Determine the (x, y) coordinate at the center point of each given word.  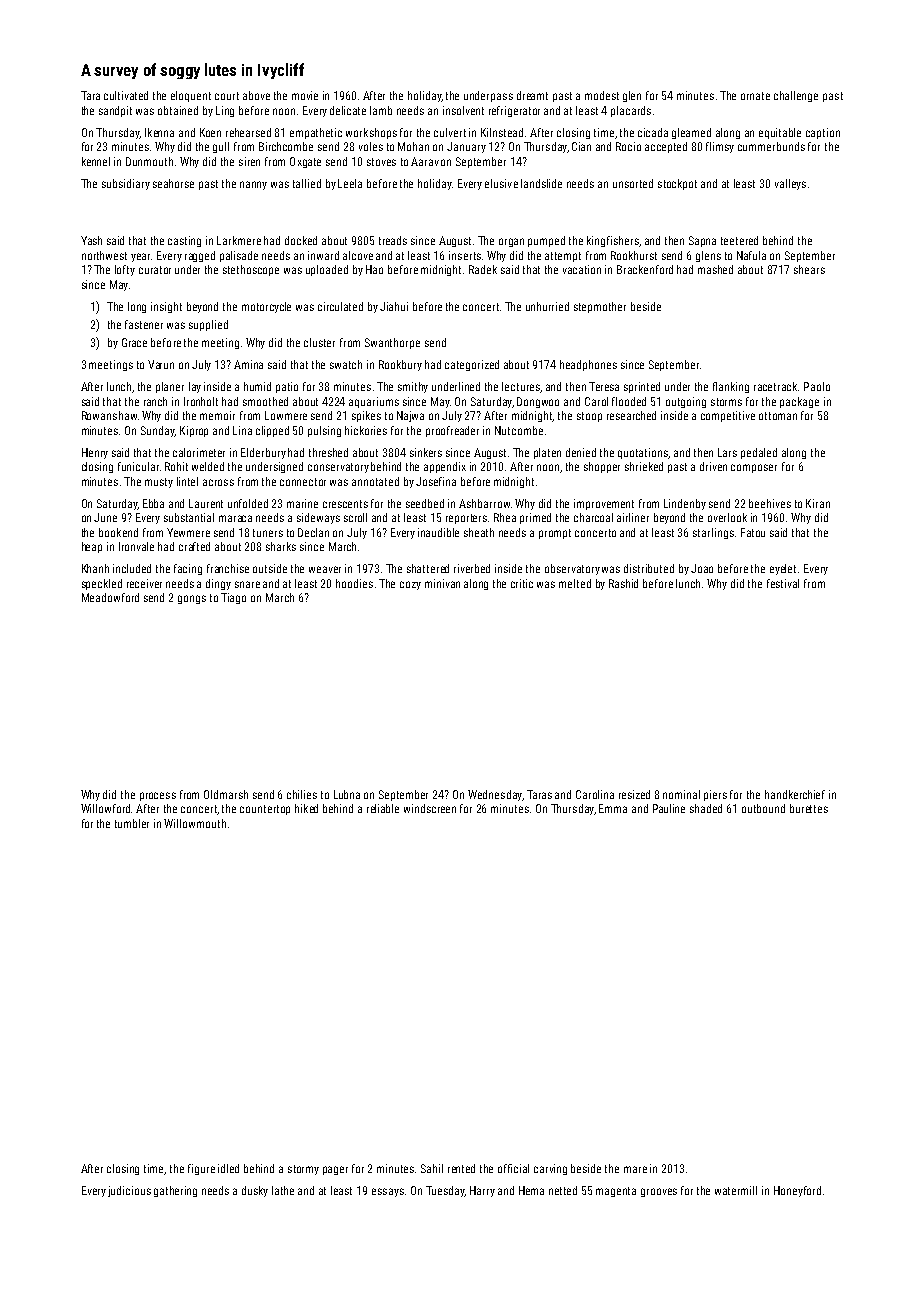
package (799, 402)
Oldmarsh (226, 794)
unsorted (633, 183)
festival (783, 583)
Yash (91, 240)
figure (201, 1169)
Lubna (347, 794)
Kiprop (194, 431)
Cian (581, 146)
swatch (346, 364)
